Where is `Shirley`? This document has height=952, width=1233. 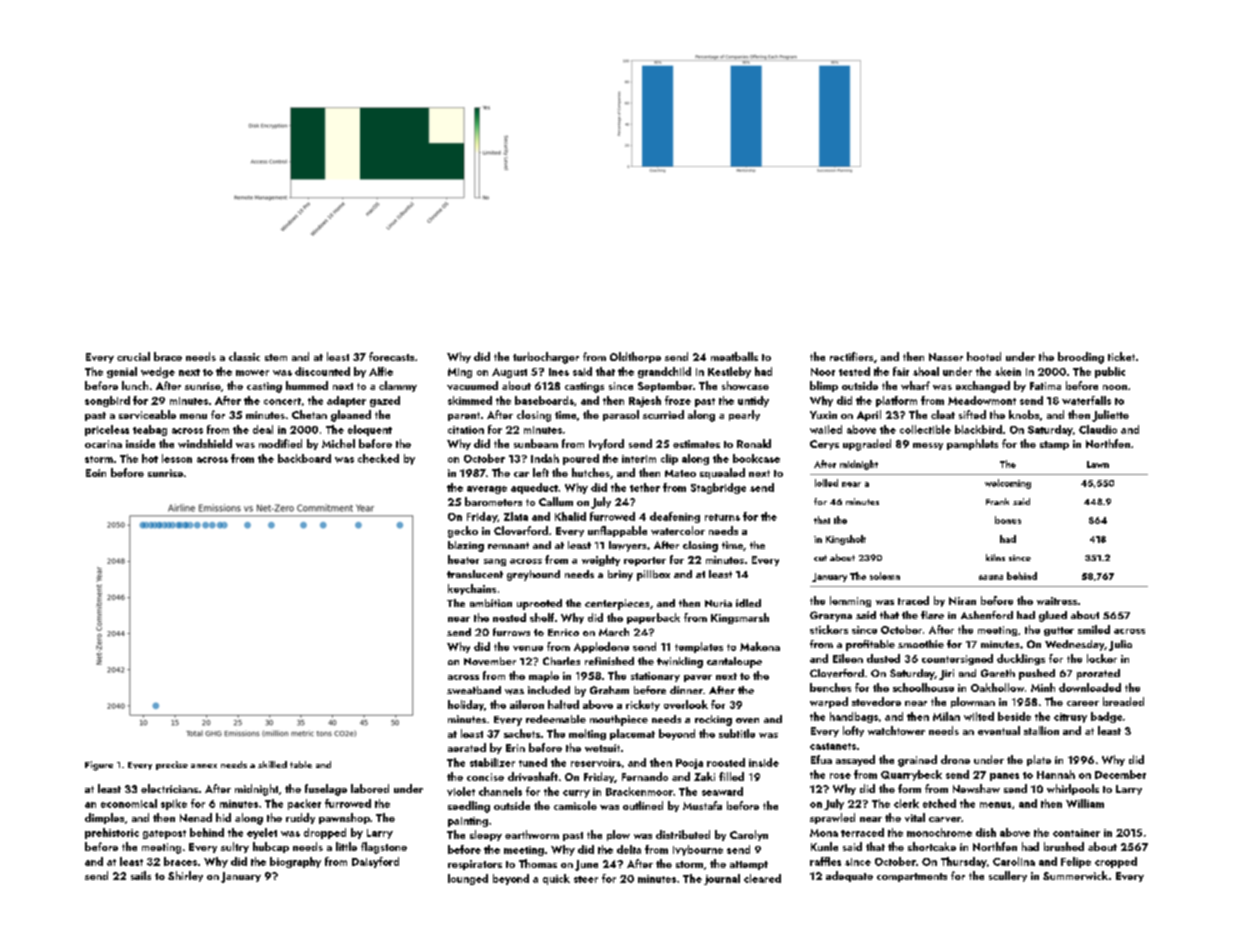 Shirley is located at coordinates (185, 876).
